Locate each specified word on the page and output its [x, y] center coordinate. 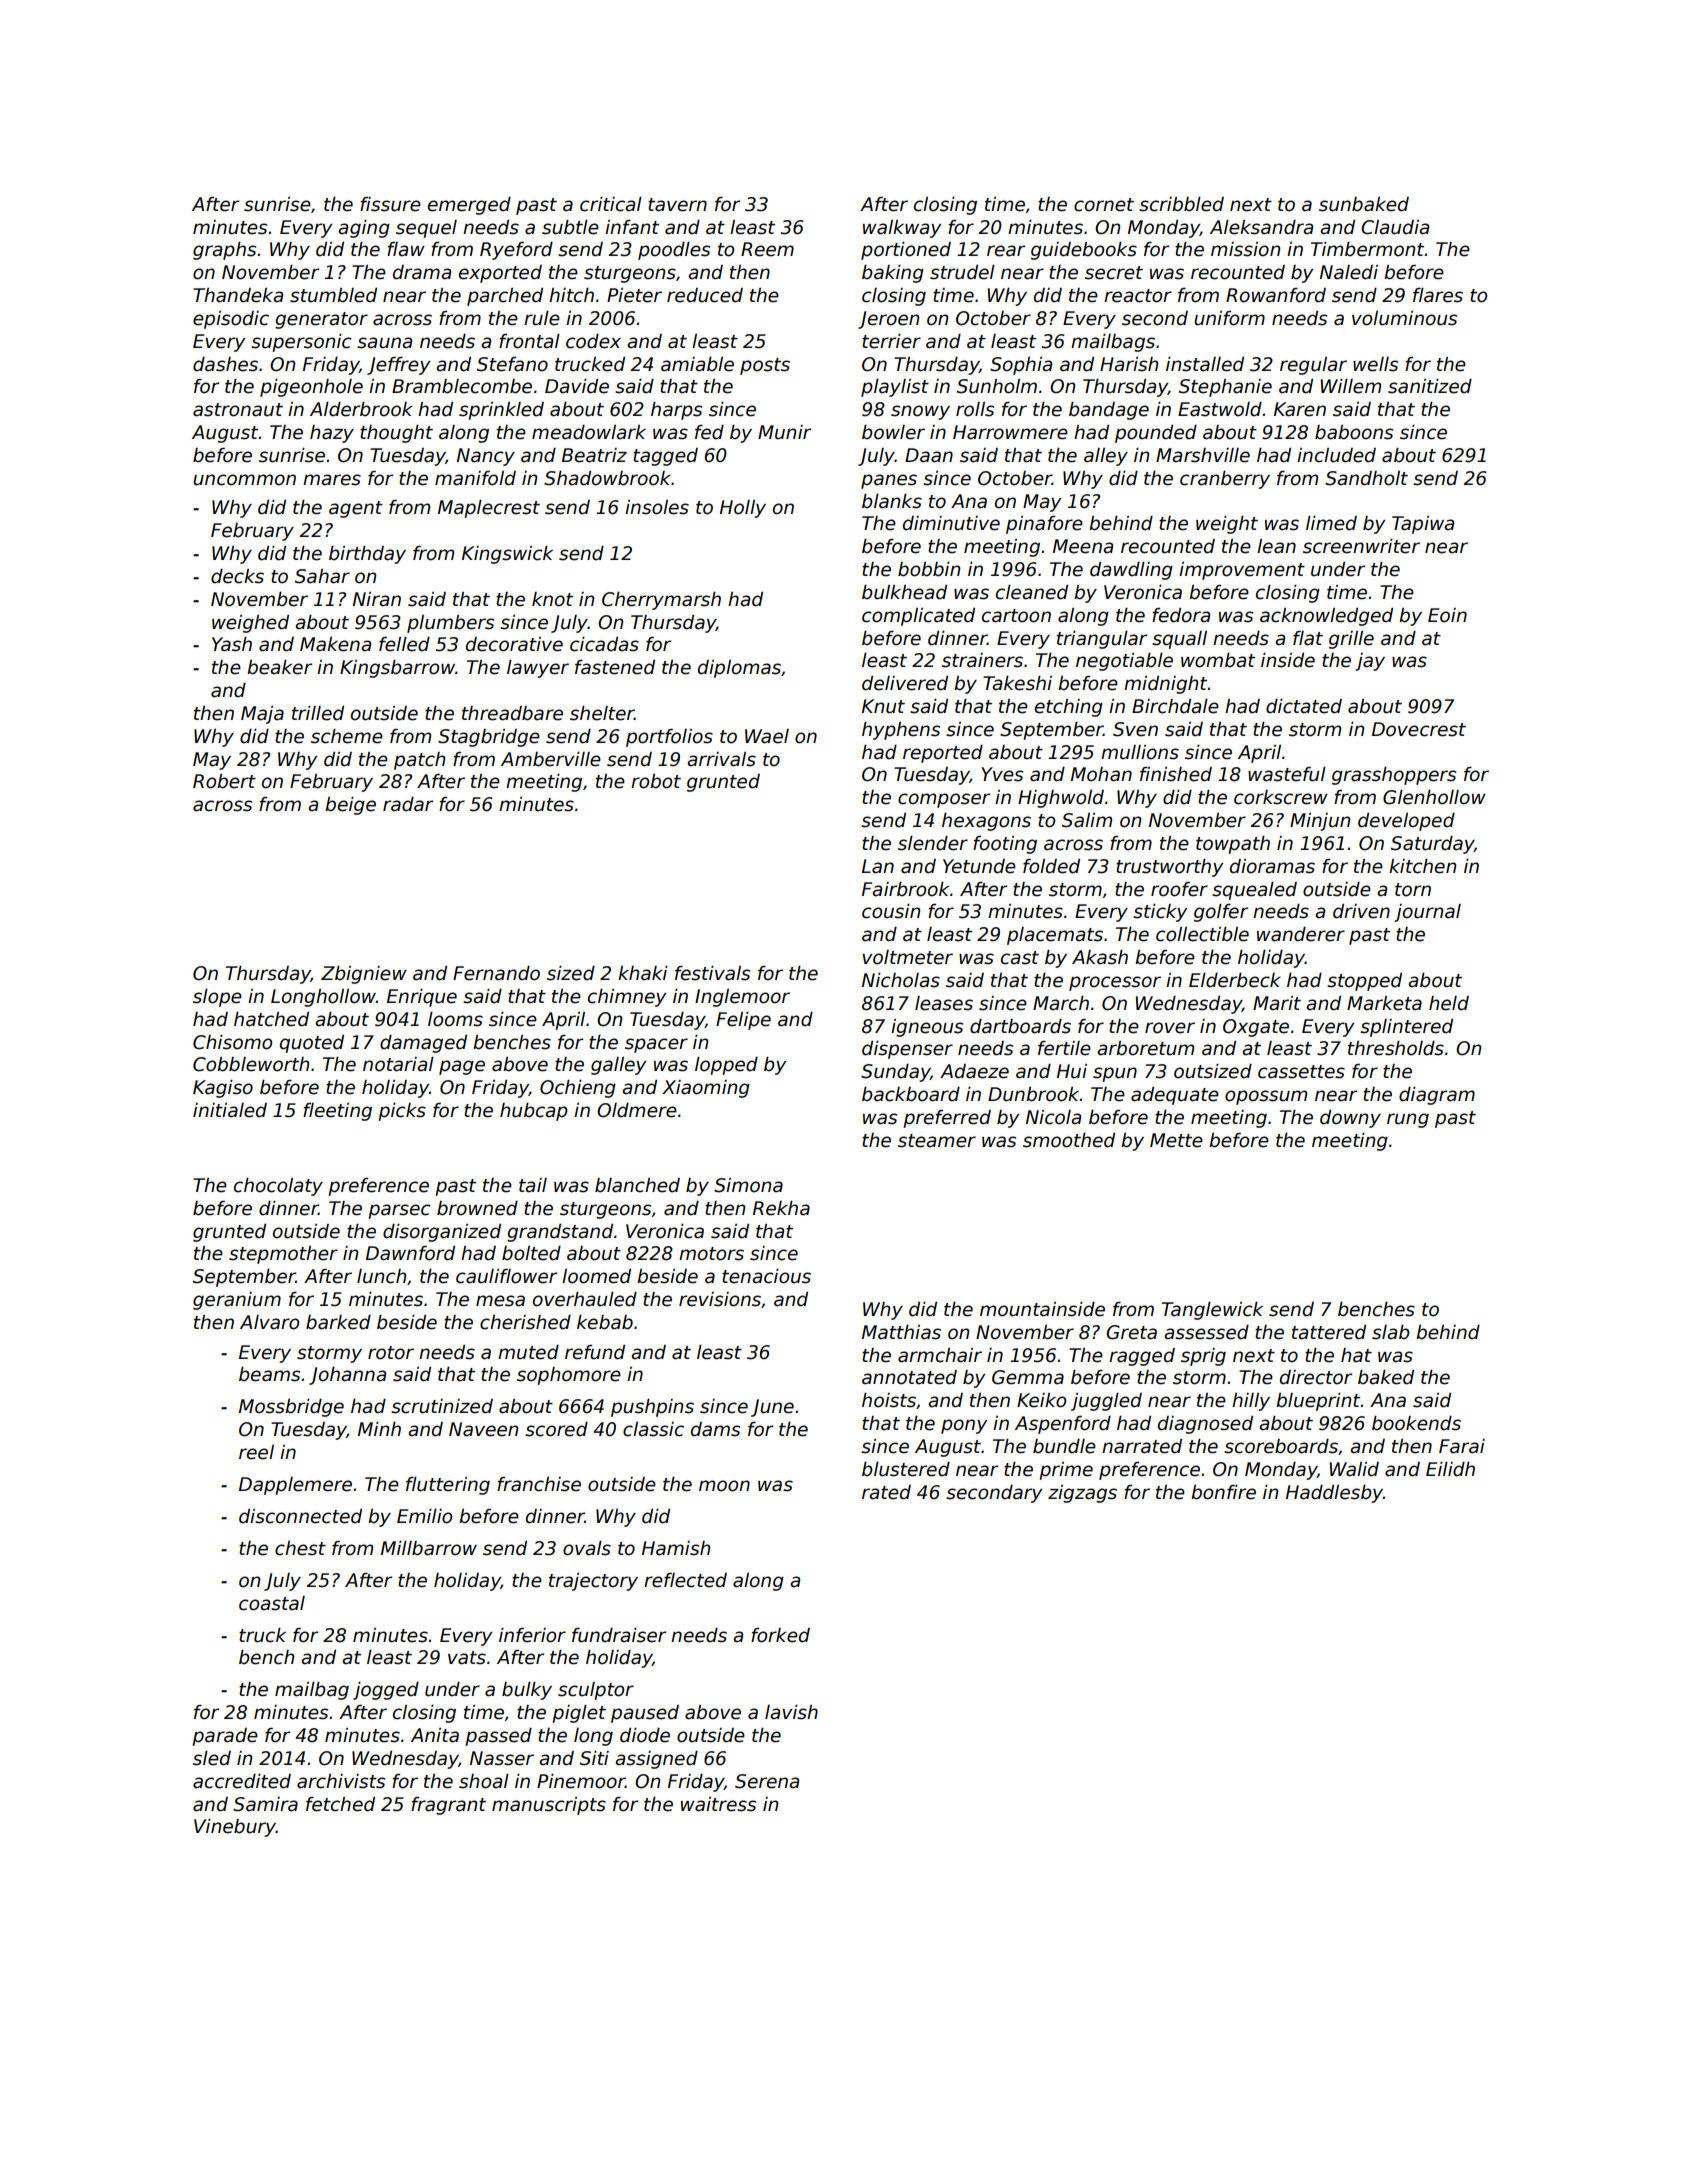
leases [944, 1003]
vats [467, 1658]
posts [765, 366]
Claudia [1395, 227]
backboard [911, 1094]
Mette [1176, 1140]
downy [1350, 1119]
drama [422, 272]
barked [338, 1322]
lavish [791, 1712]
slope [217, 998]
